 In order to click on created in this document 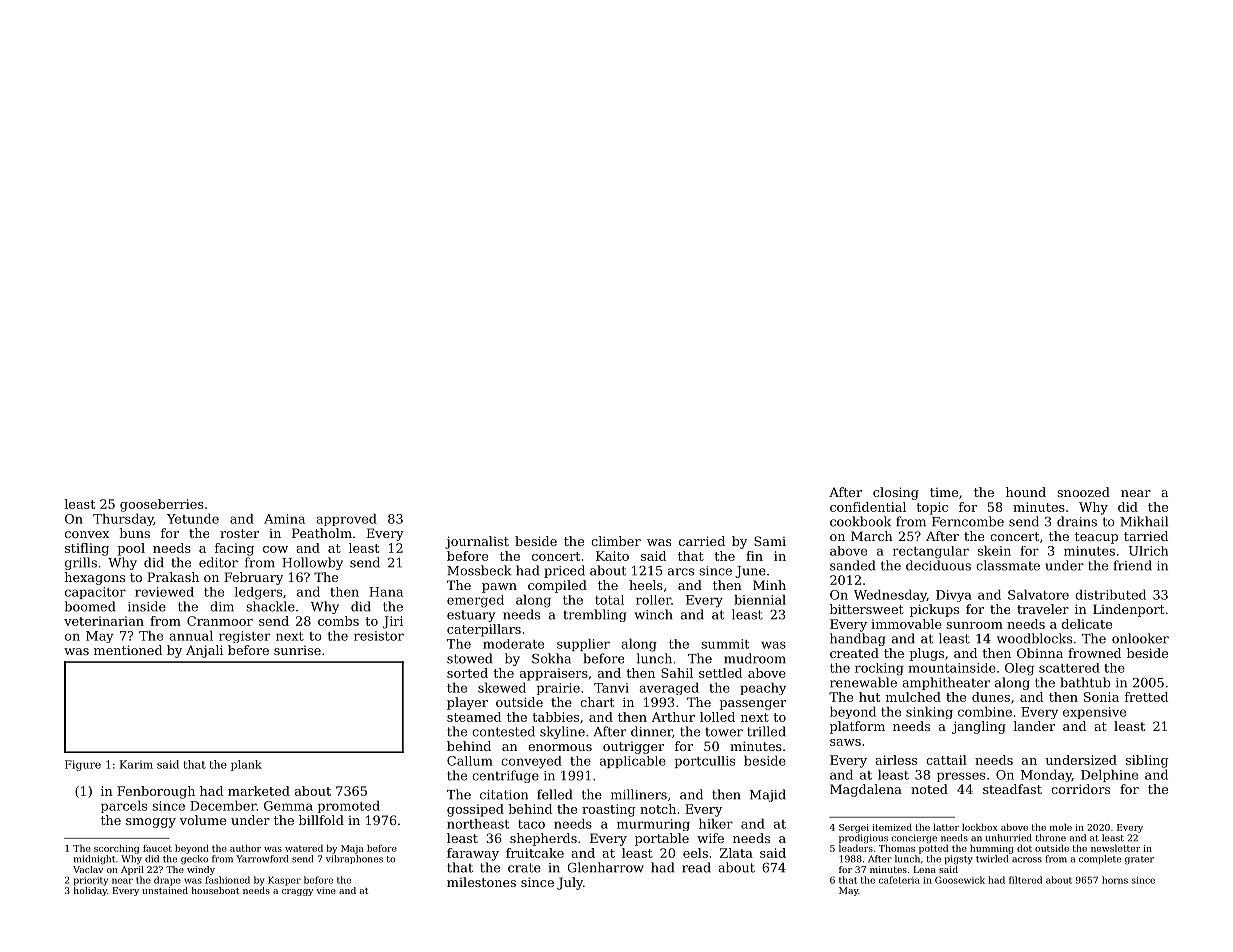, I will do `click(854, 653)`.
